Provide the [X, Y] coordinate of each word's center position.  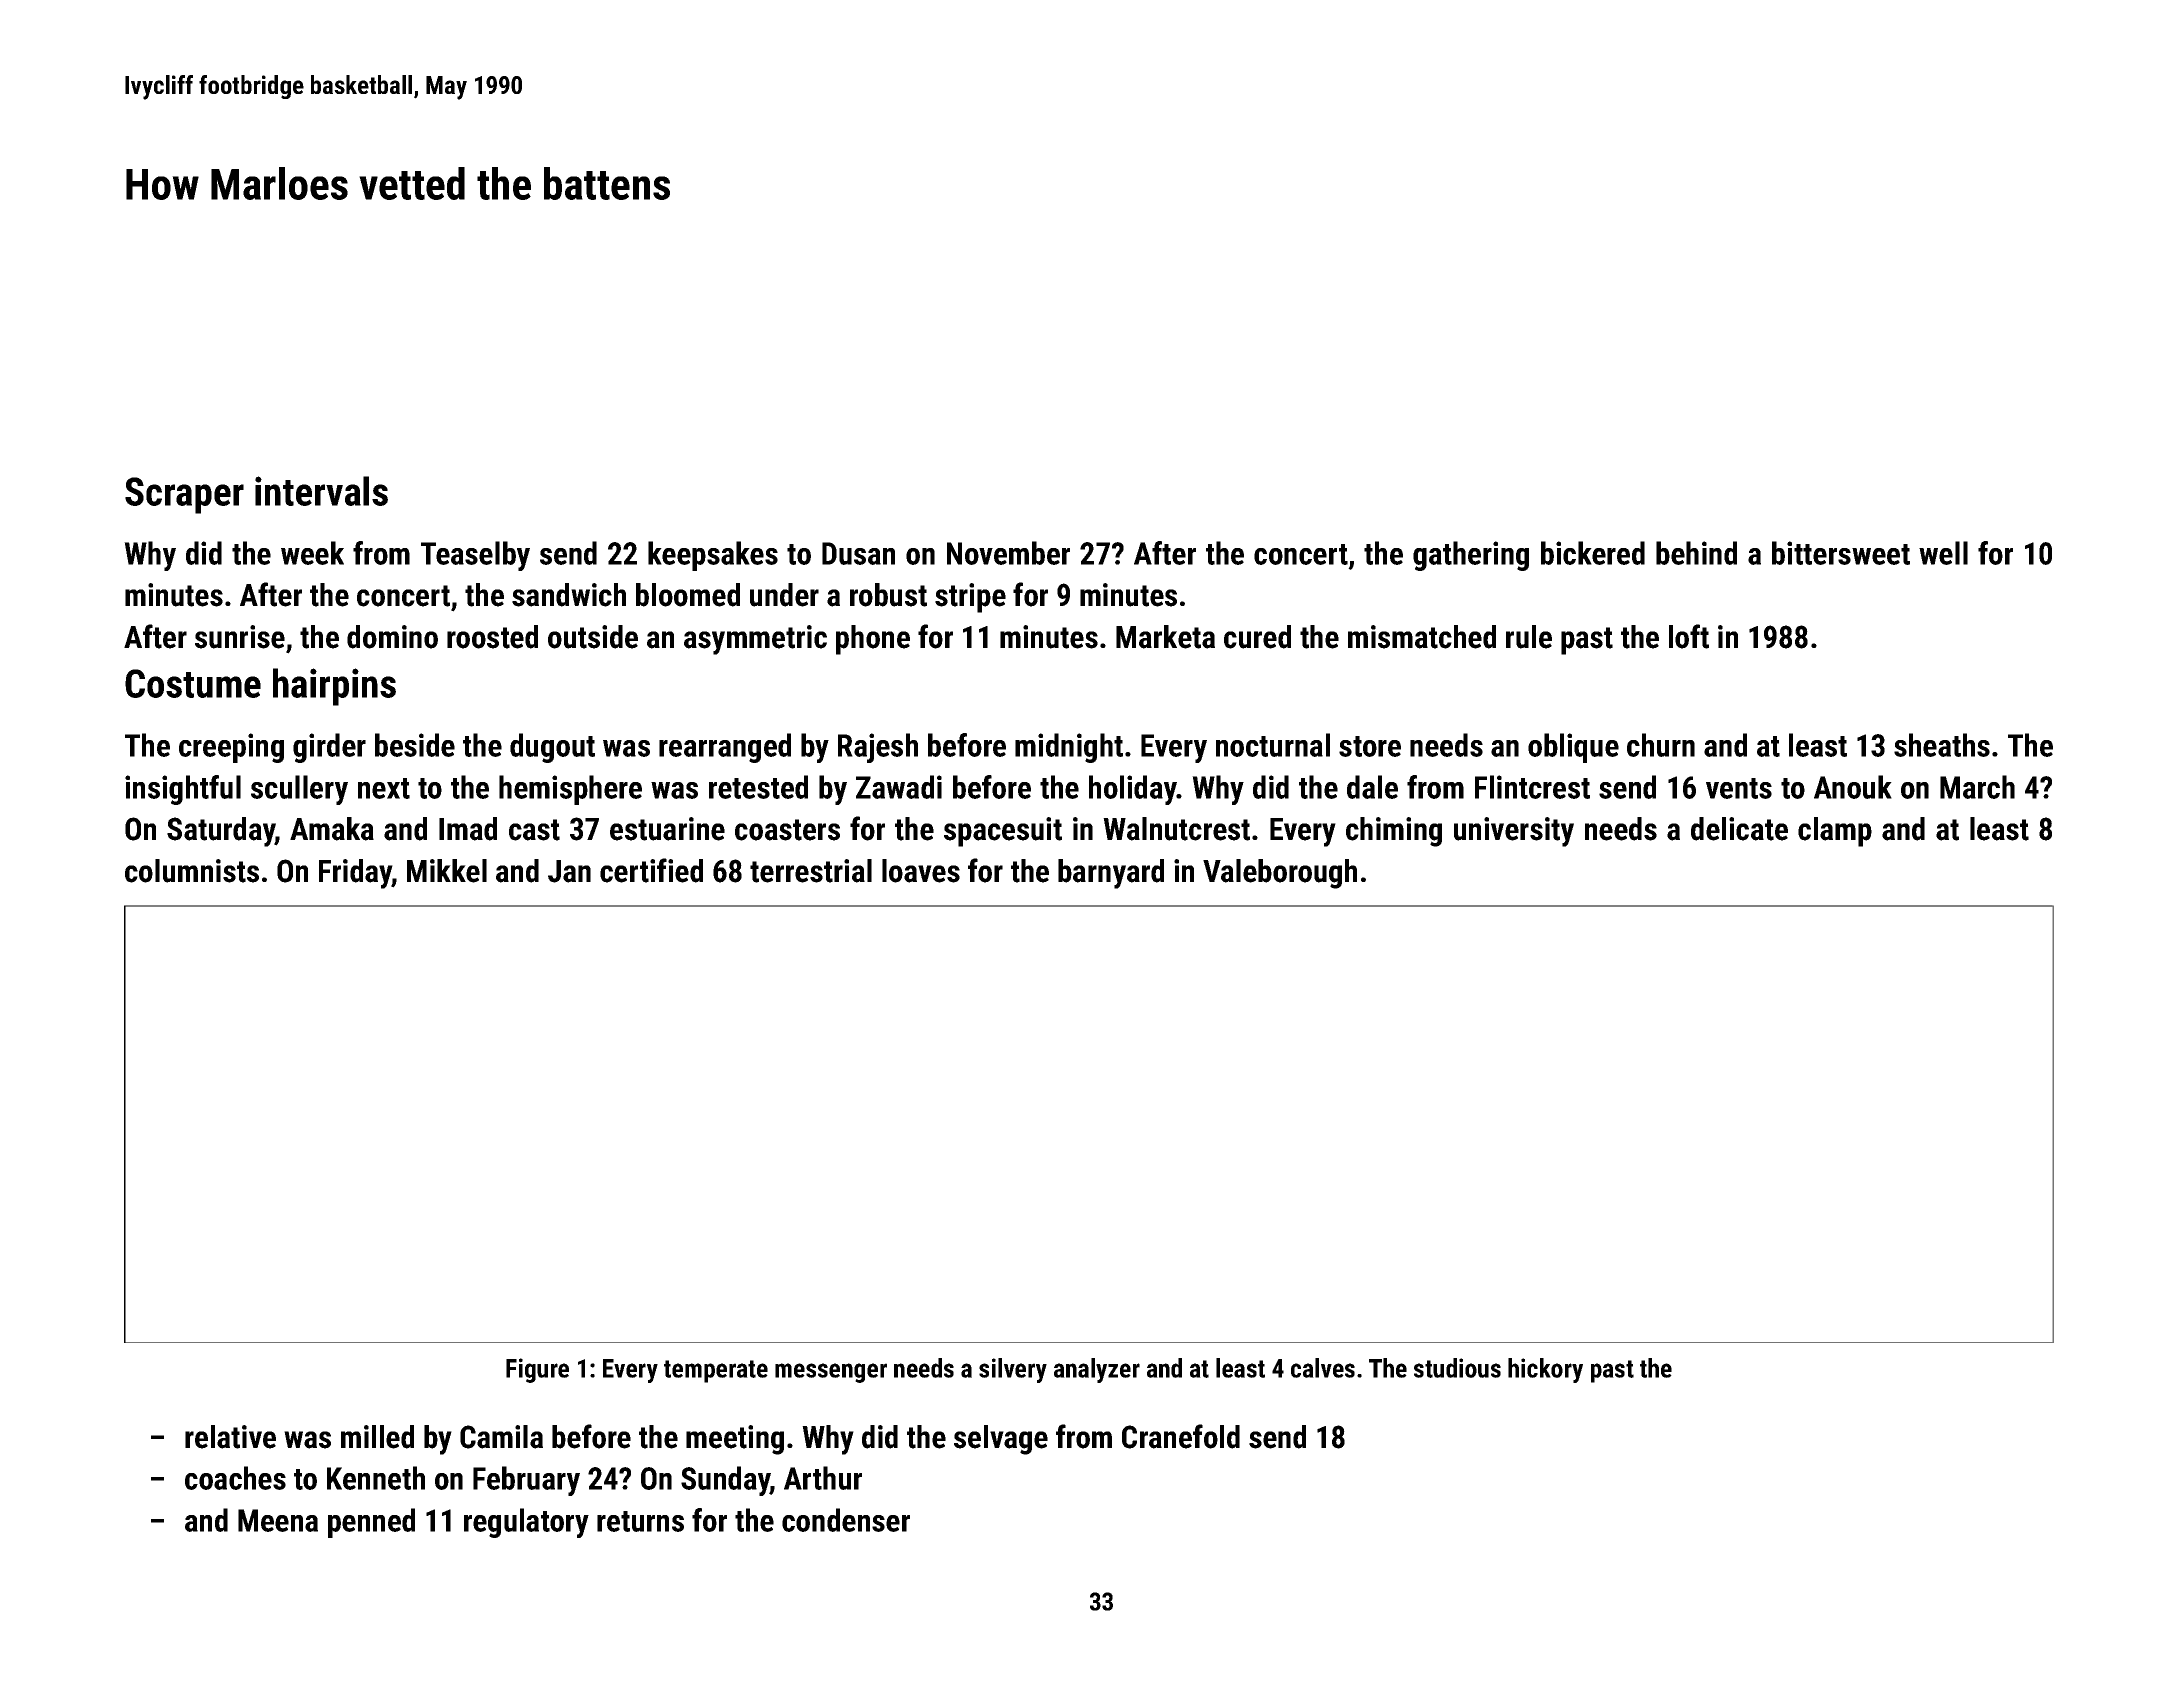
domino [392, 637]
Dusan [858, 553]
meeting [735, 1440]
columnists [192, 871]
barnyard [1111, 874]
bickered [1593, 553]
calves [1323, 1368]
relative [230, 1437]
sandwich [569, 595]
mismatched [1422, 637]
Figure [537, 1370]
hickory [1545, 1370]
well [1943, 553]
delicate [1739, 829]
